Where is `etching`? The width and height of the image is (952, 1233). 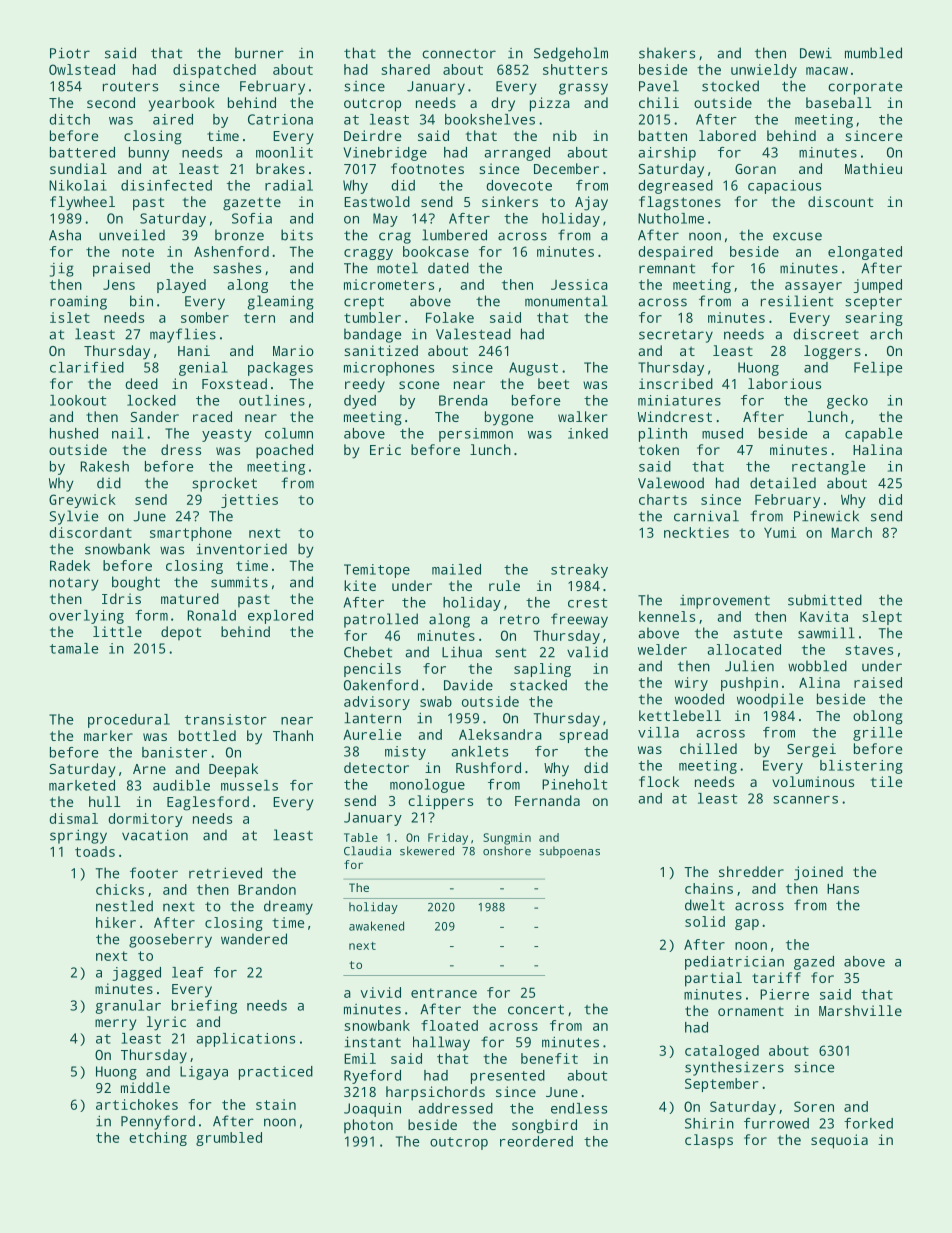 etching is located at coordinates (158, 1139).
